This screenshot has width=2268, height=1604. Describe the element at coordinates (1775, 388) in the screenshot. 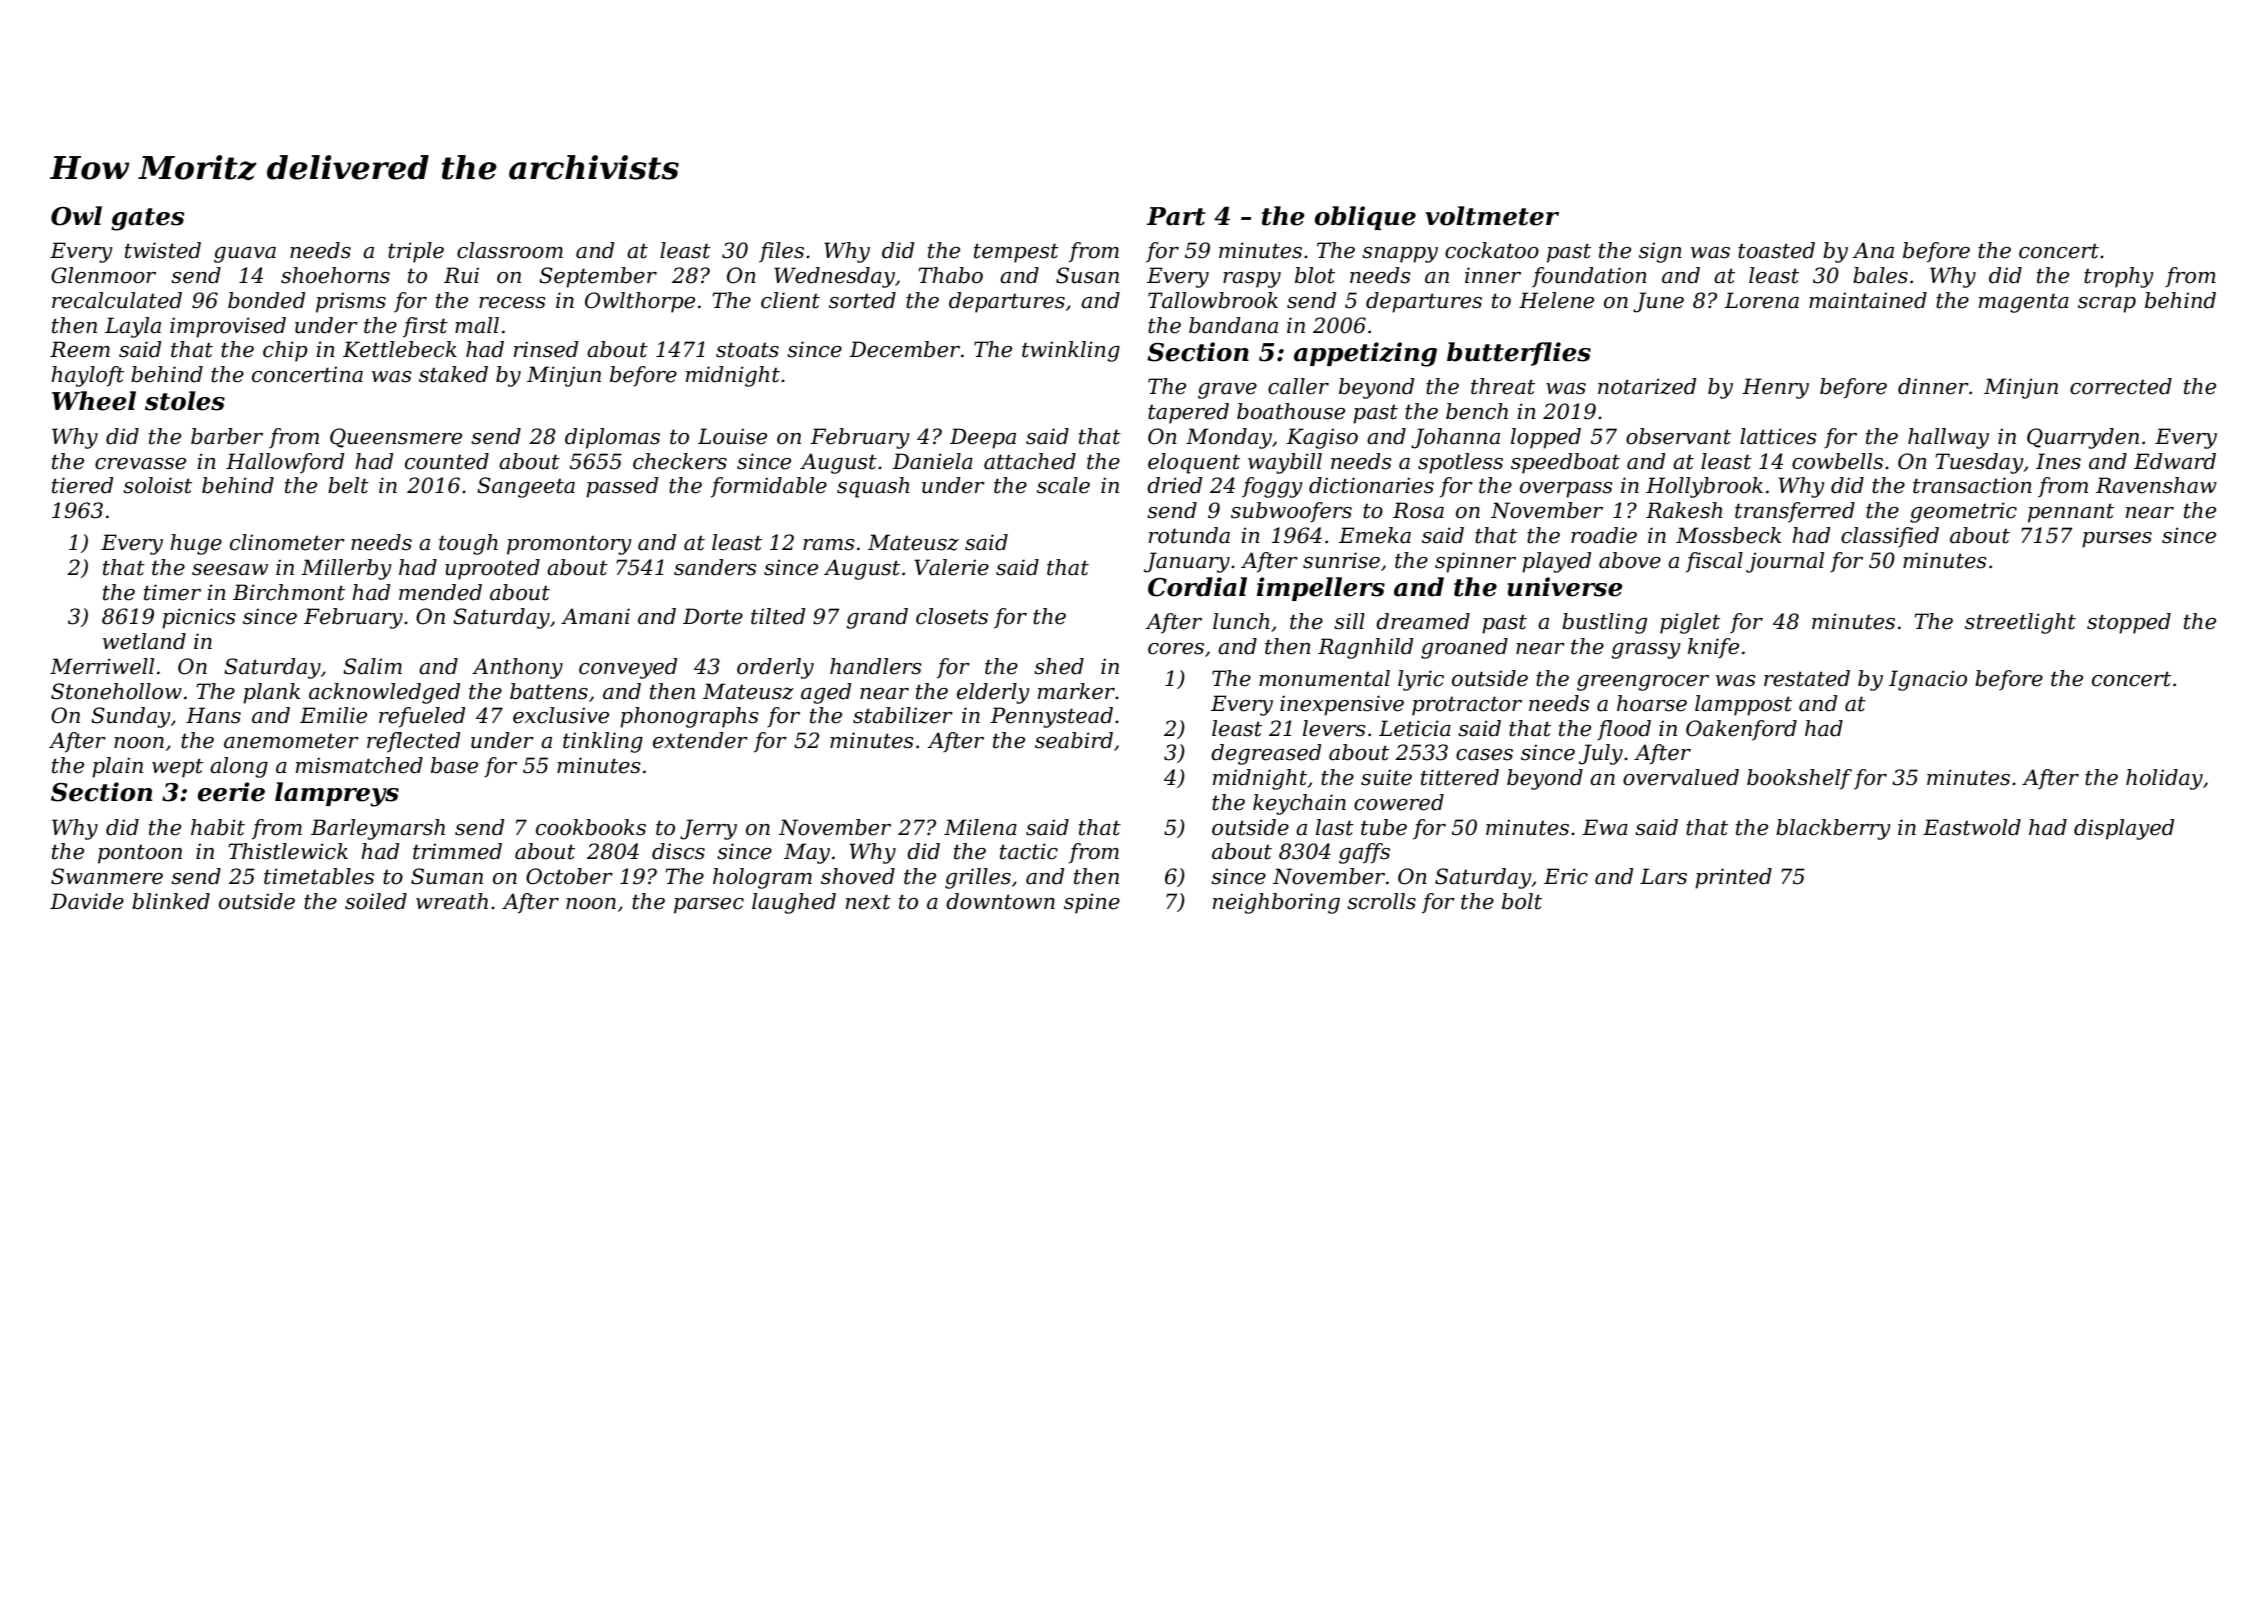

I see `Henry` at that location.
